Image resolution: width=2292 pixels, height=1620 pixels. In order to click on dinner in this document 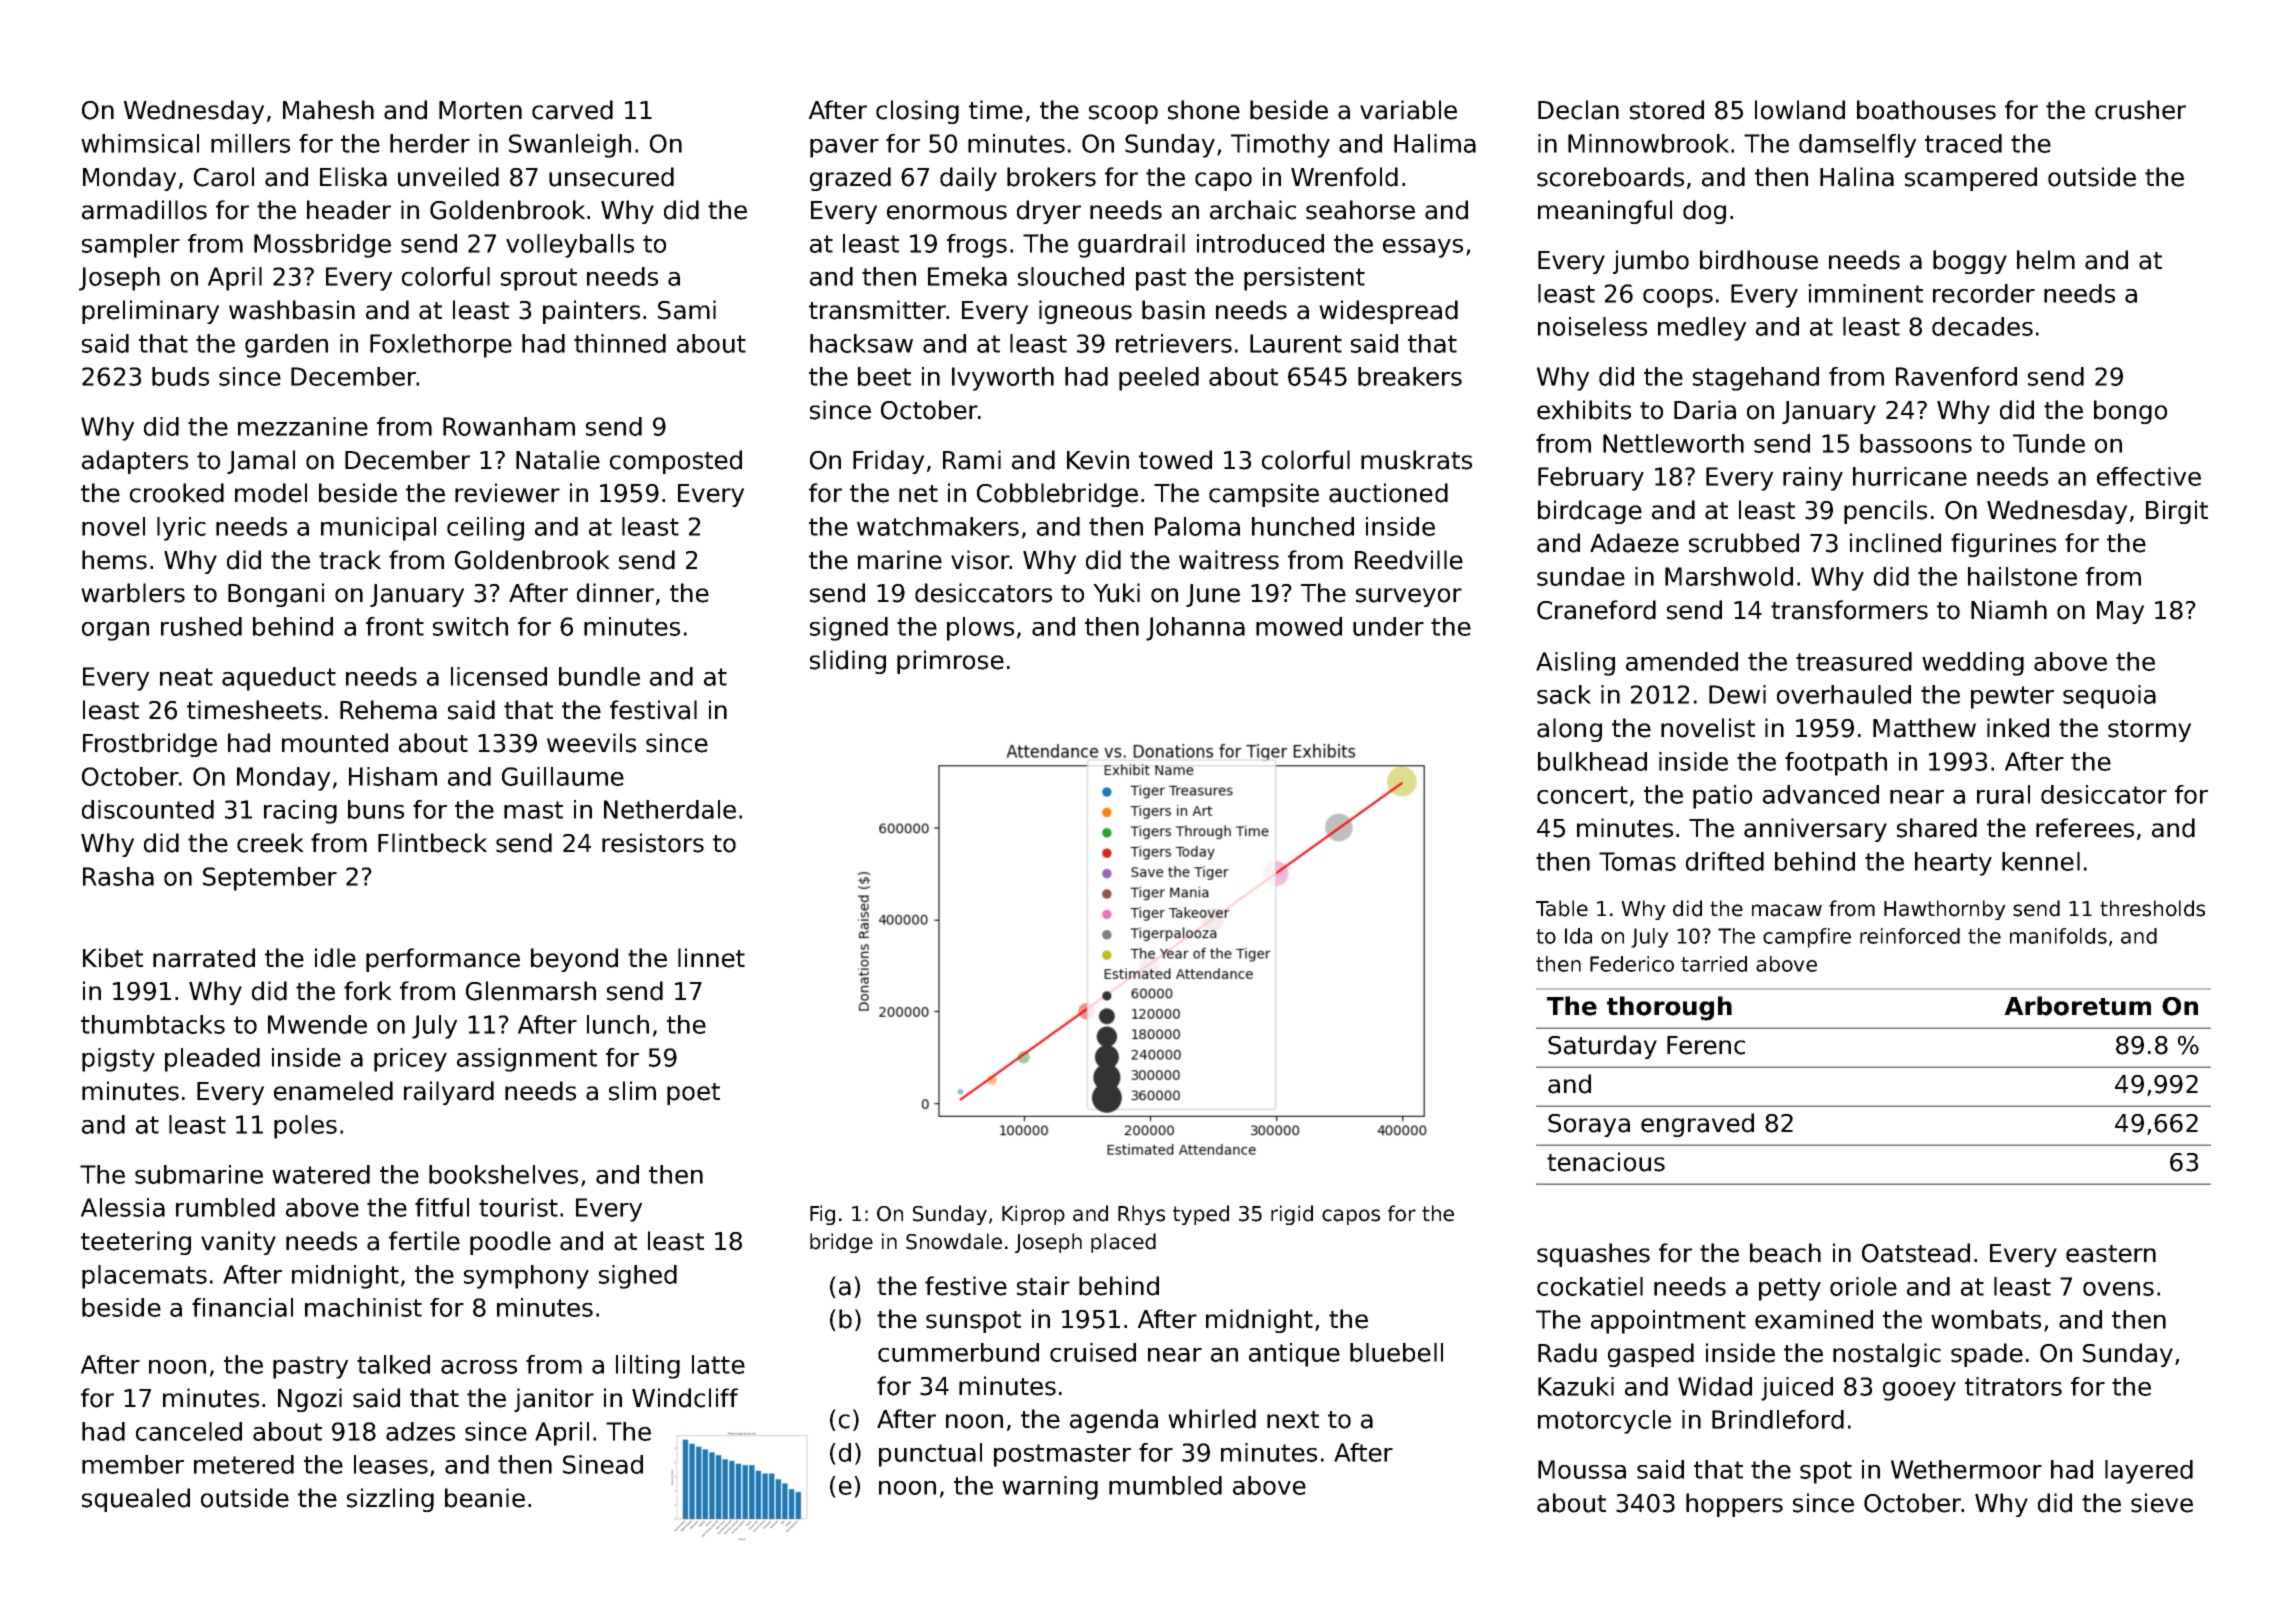, I will do `click(615, 593)`.
